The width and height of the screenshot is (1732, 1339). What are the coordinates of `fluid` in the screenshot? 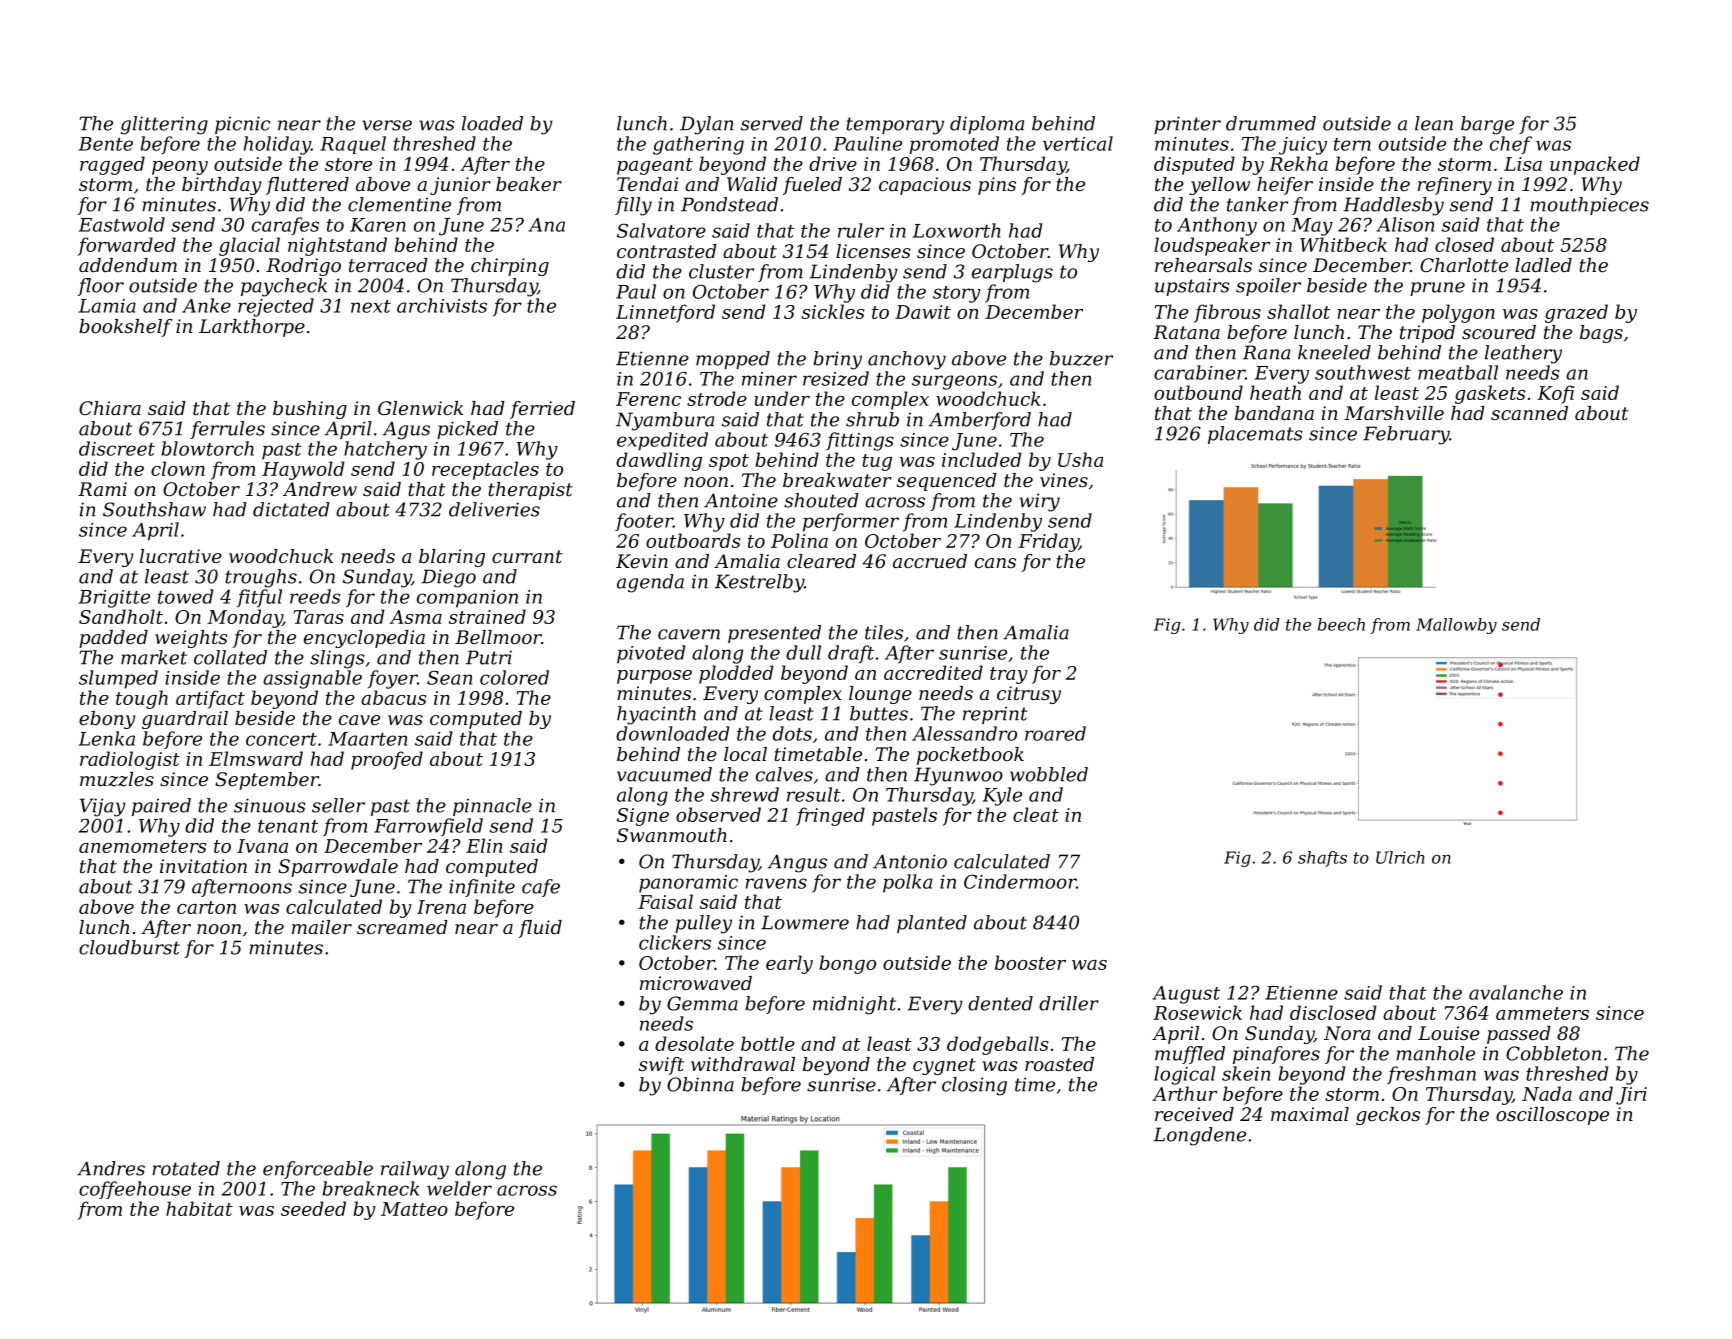 It's located at (540, 929).
